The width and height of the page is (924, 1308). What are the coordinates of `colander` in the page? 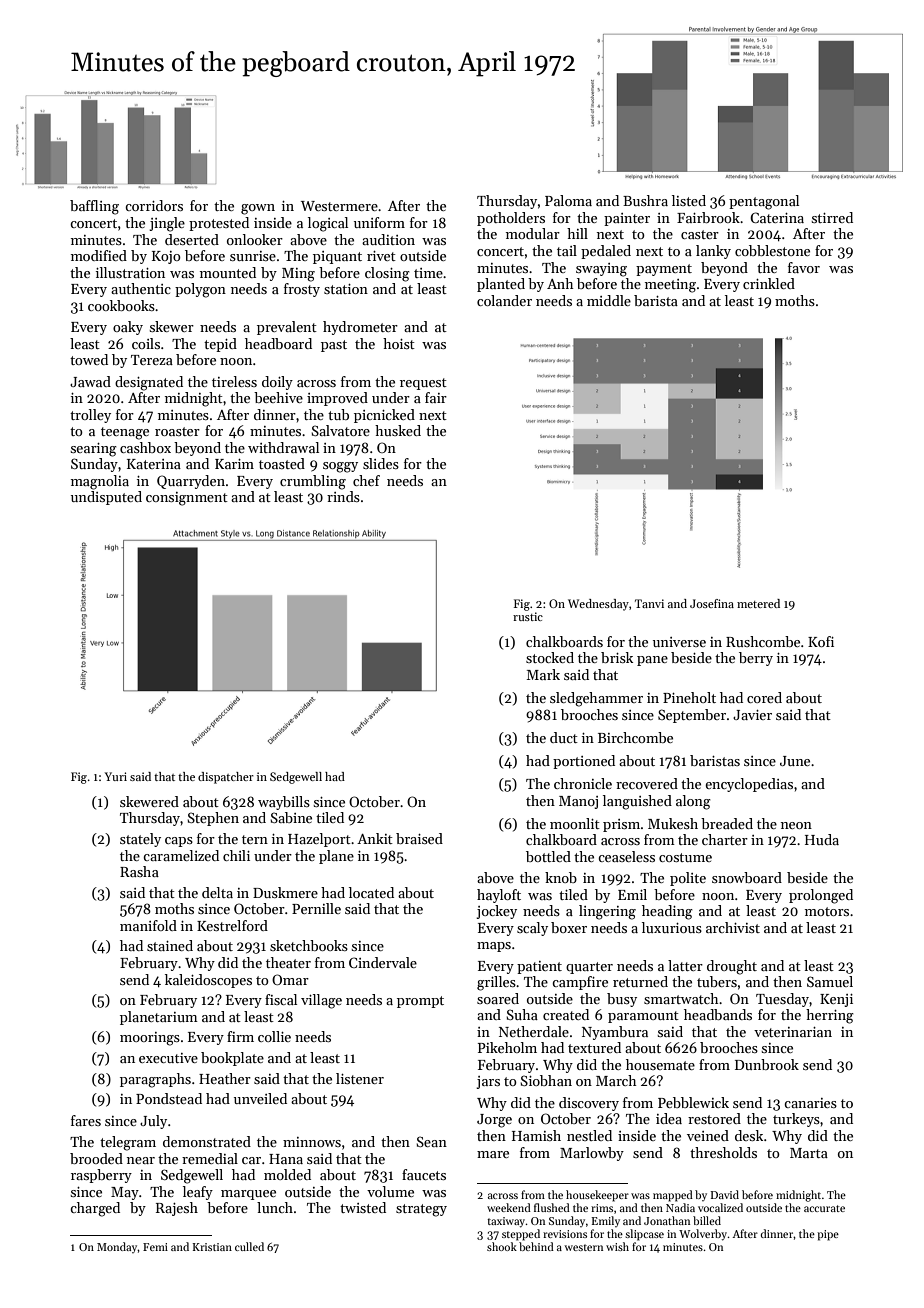 It's located at (504, 300).
